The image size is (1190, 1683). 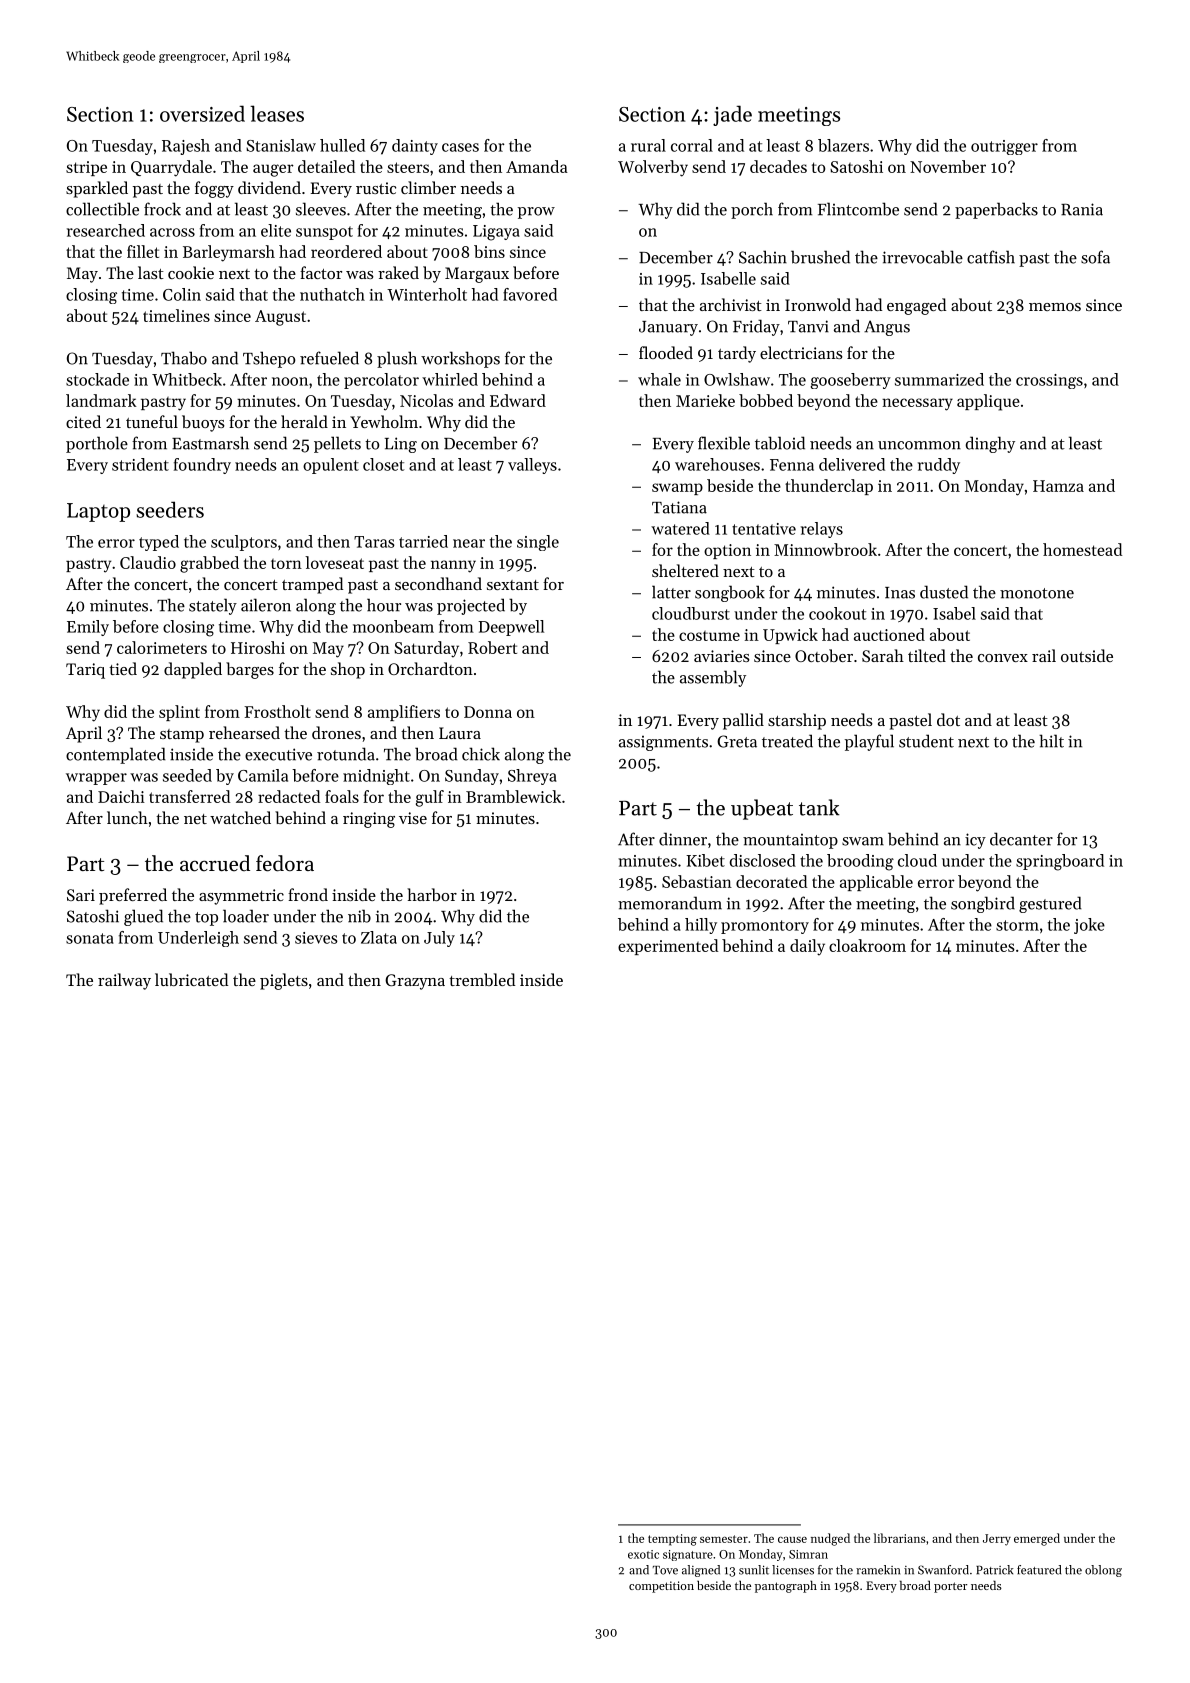 I want to click on leases, so click(x=277, y=113).
